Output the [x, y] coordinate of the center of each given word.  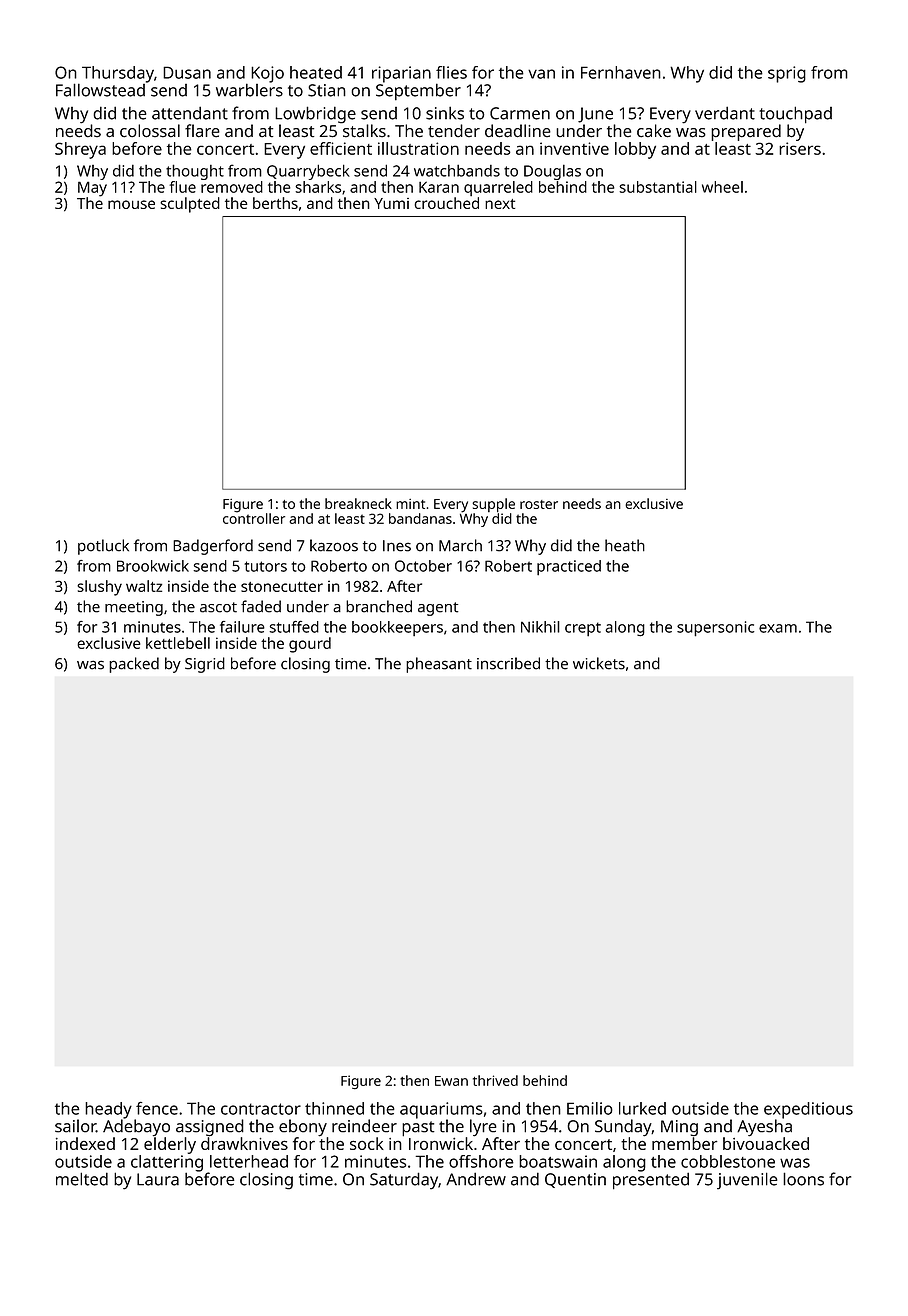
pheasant [439, 665]
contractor [261, 1109]
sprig [787, 74]
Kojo [267, 74]
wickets [599, 663]
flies [451, 72]
